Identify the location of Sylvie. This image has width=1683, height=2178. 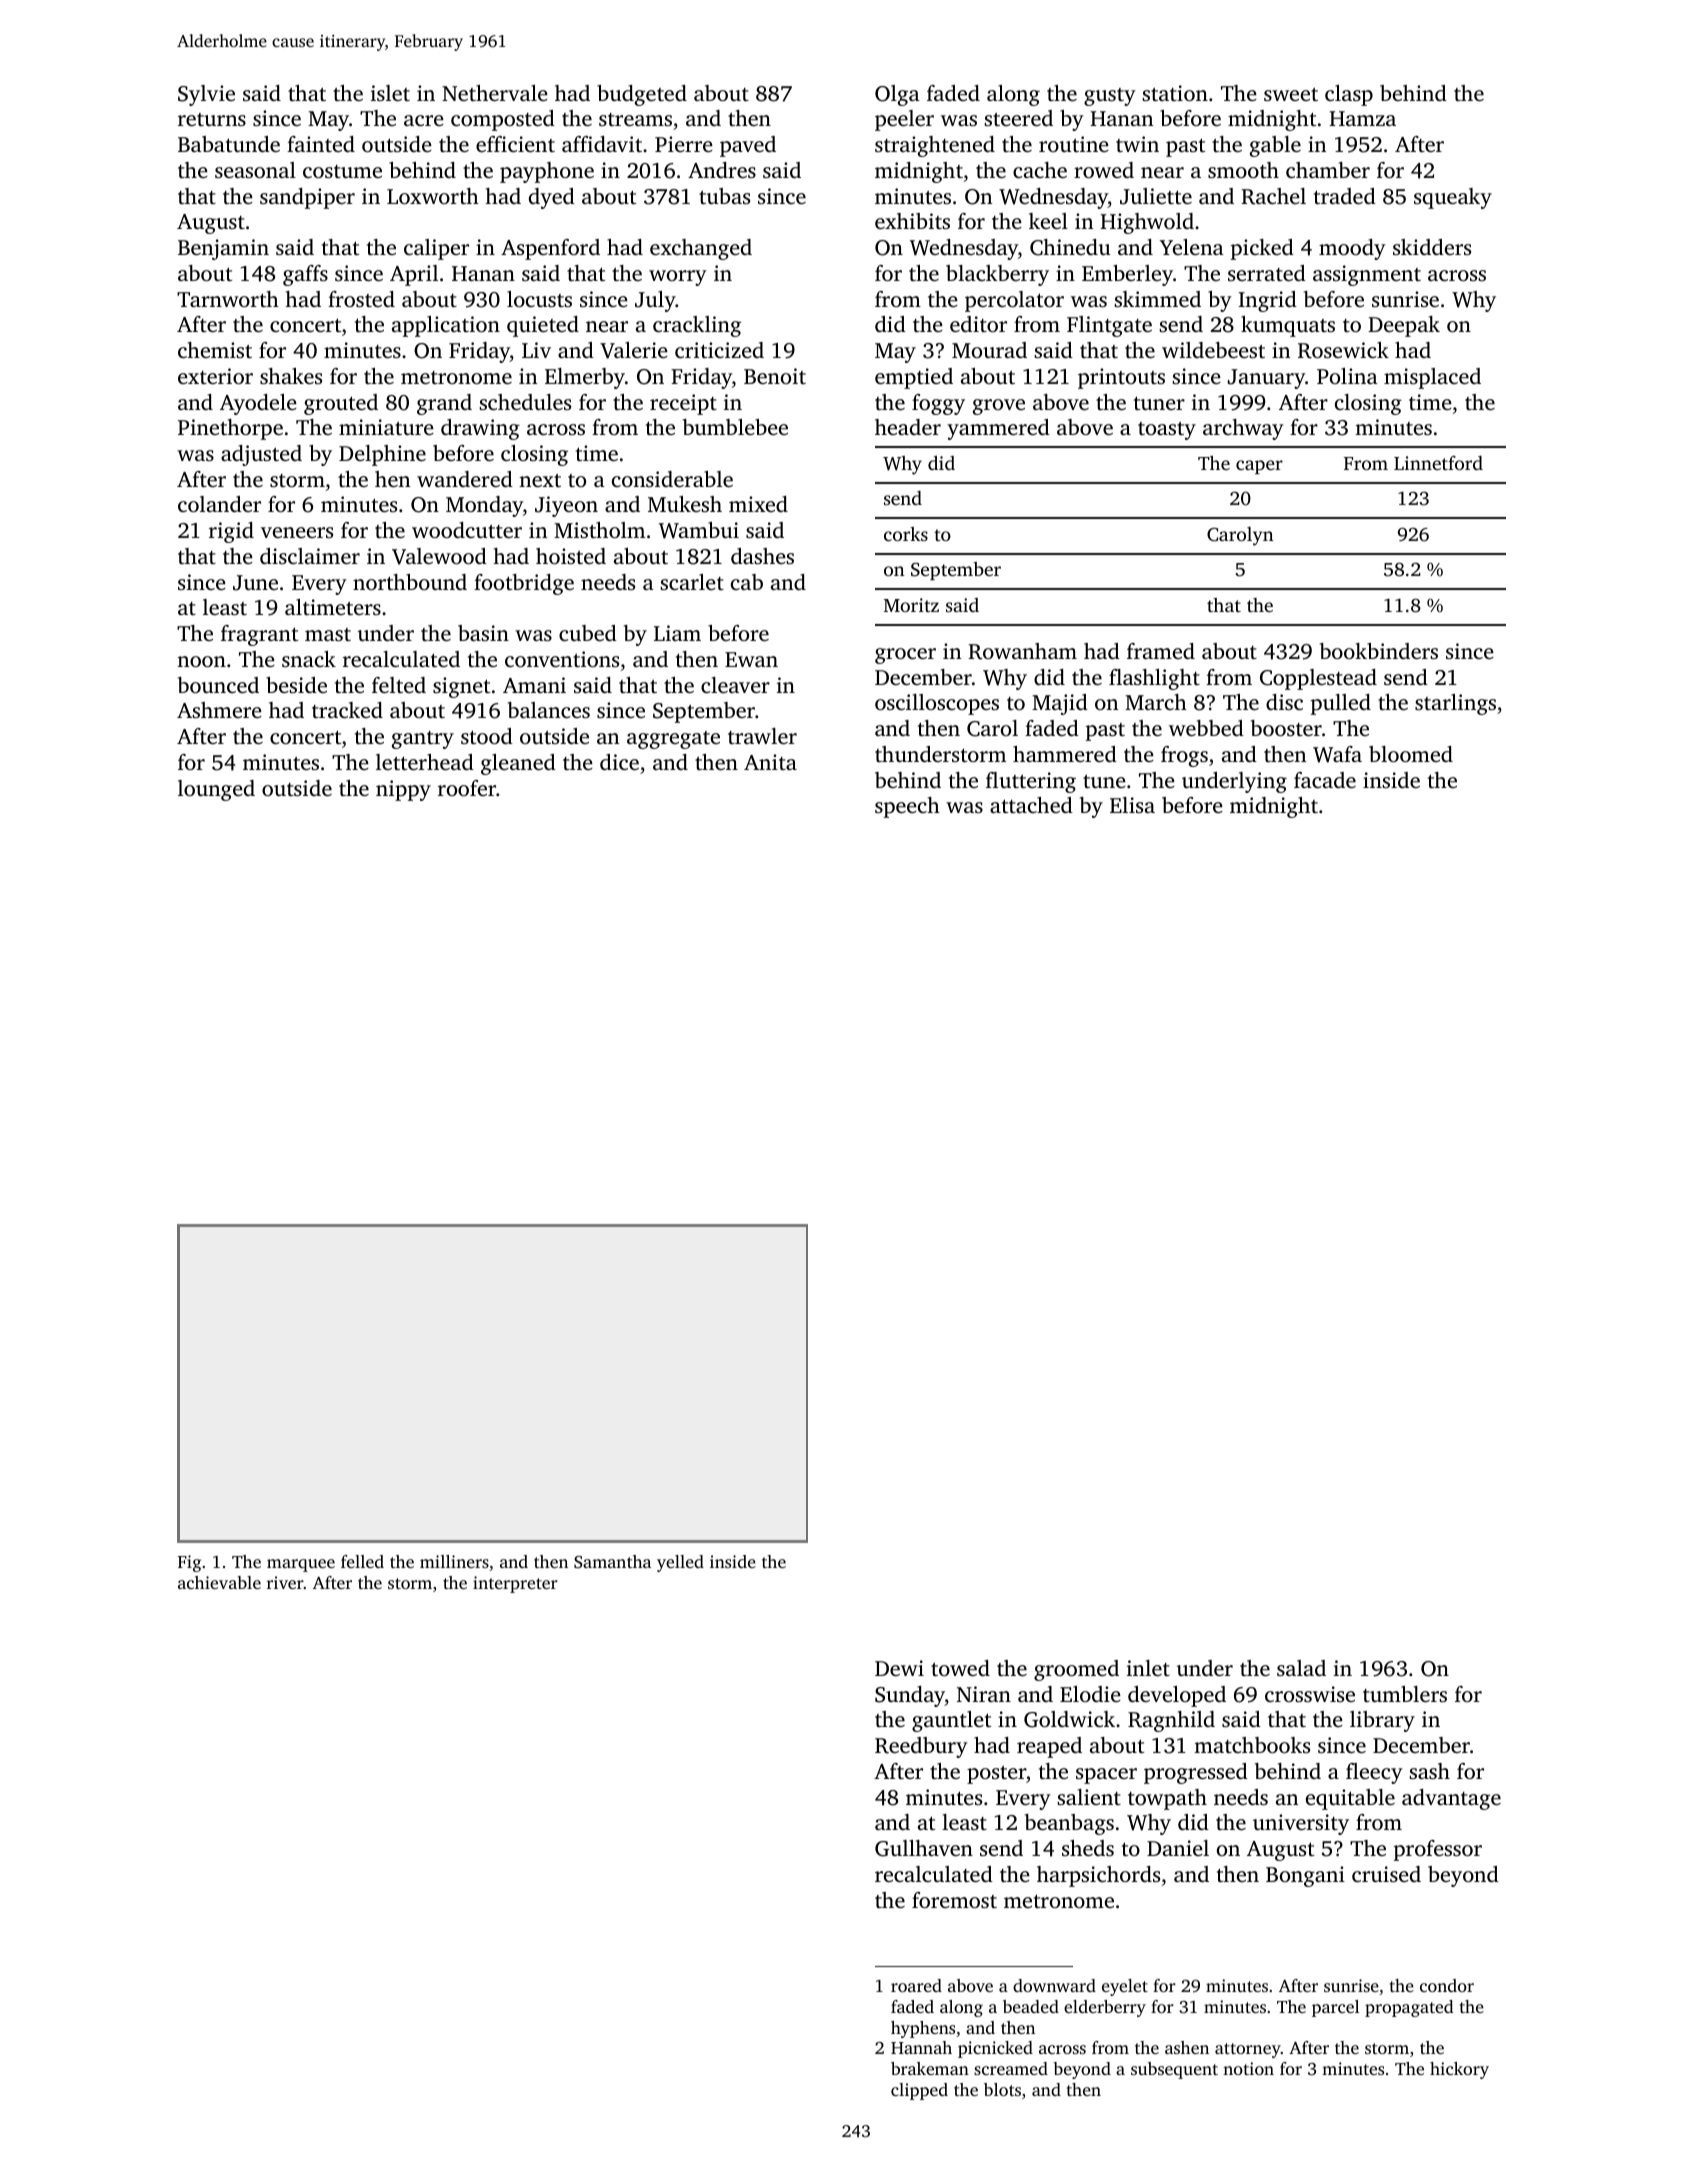
(206, 95).
